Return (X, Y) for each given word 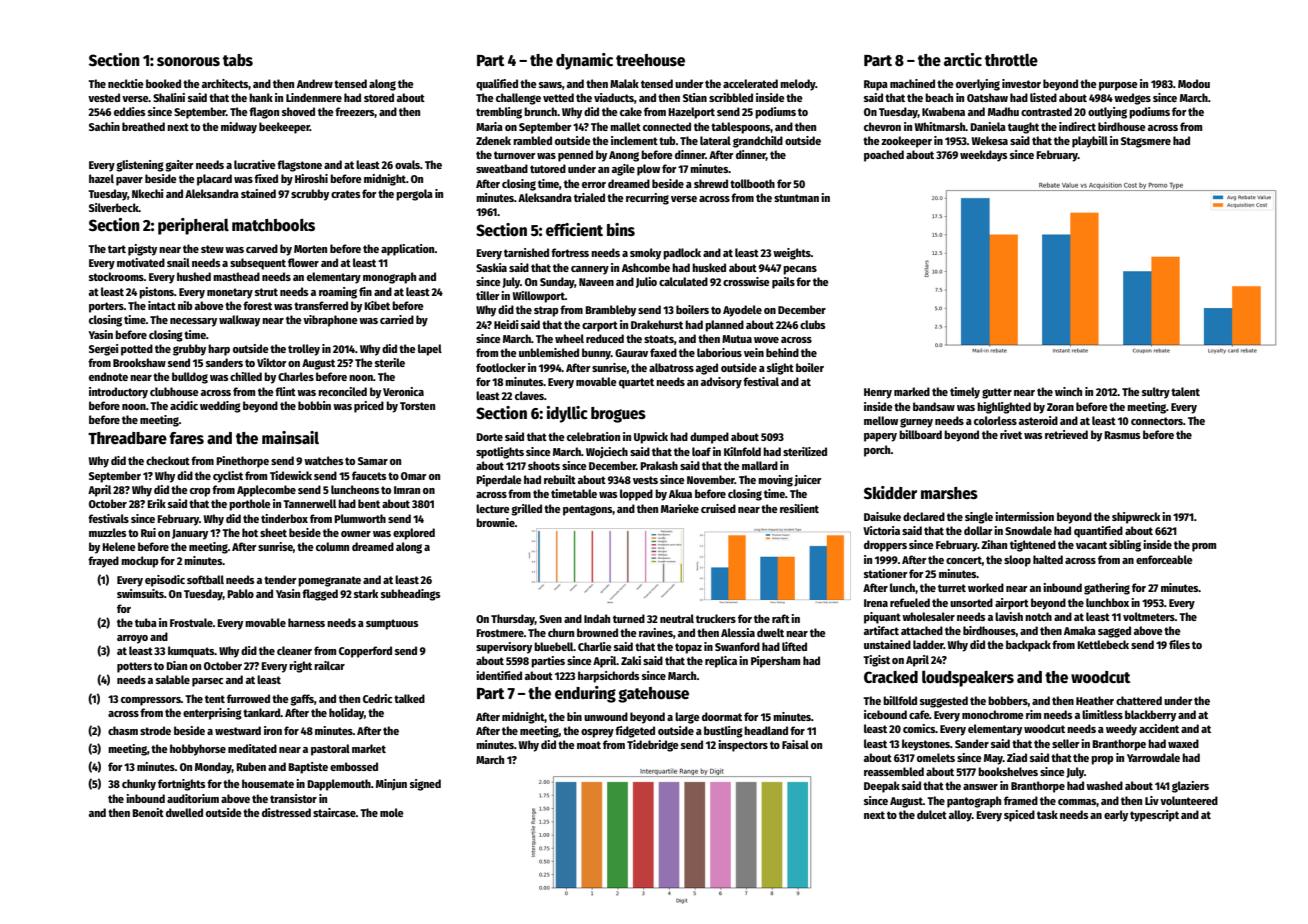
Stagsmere (1146, 142)
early (1116, 816)
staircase (334, 812)
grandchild (758, 142)
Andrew (315, 83)
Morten (310, 249)
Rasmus (1122, 435)
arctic (963, 59)
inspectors (743, 746)
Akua (680, 493)
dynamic (584, 61)
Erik (156, 503)
